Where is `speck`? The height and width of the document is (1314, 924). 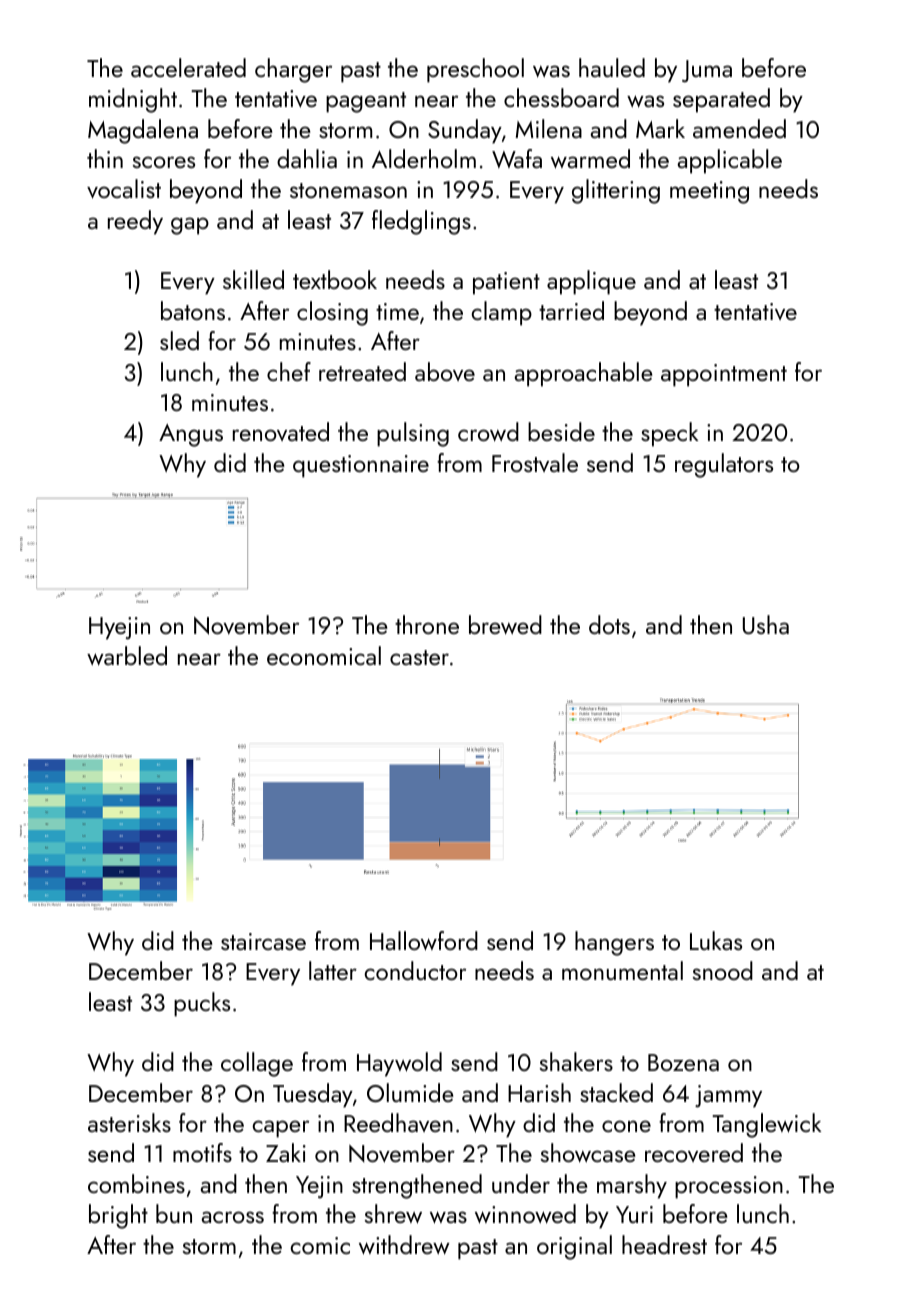 speck is located at coordinates (669, 434).
